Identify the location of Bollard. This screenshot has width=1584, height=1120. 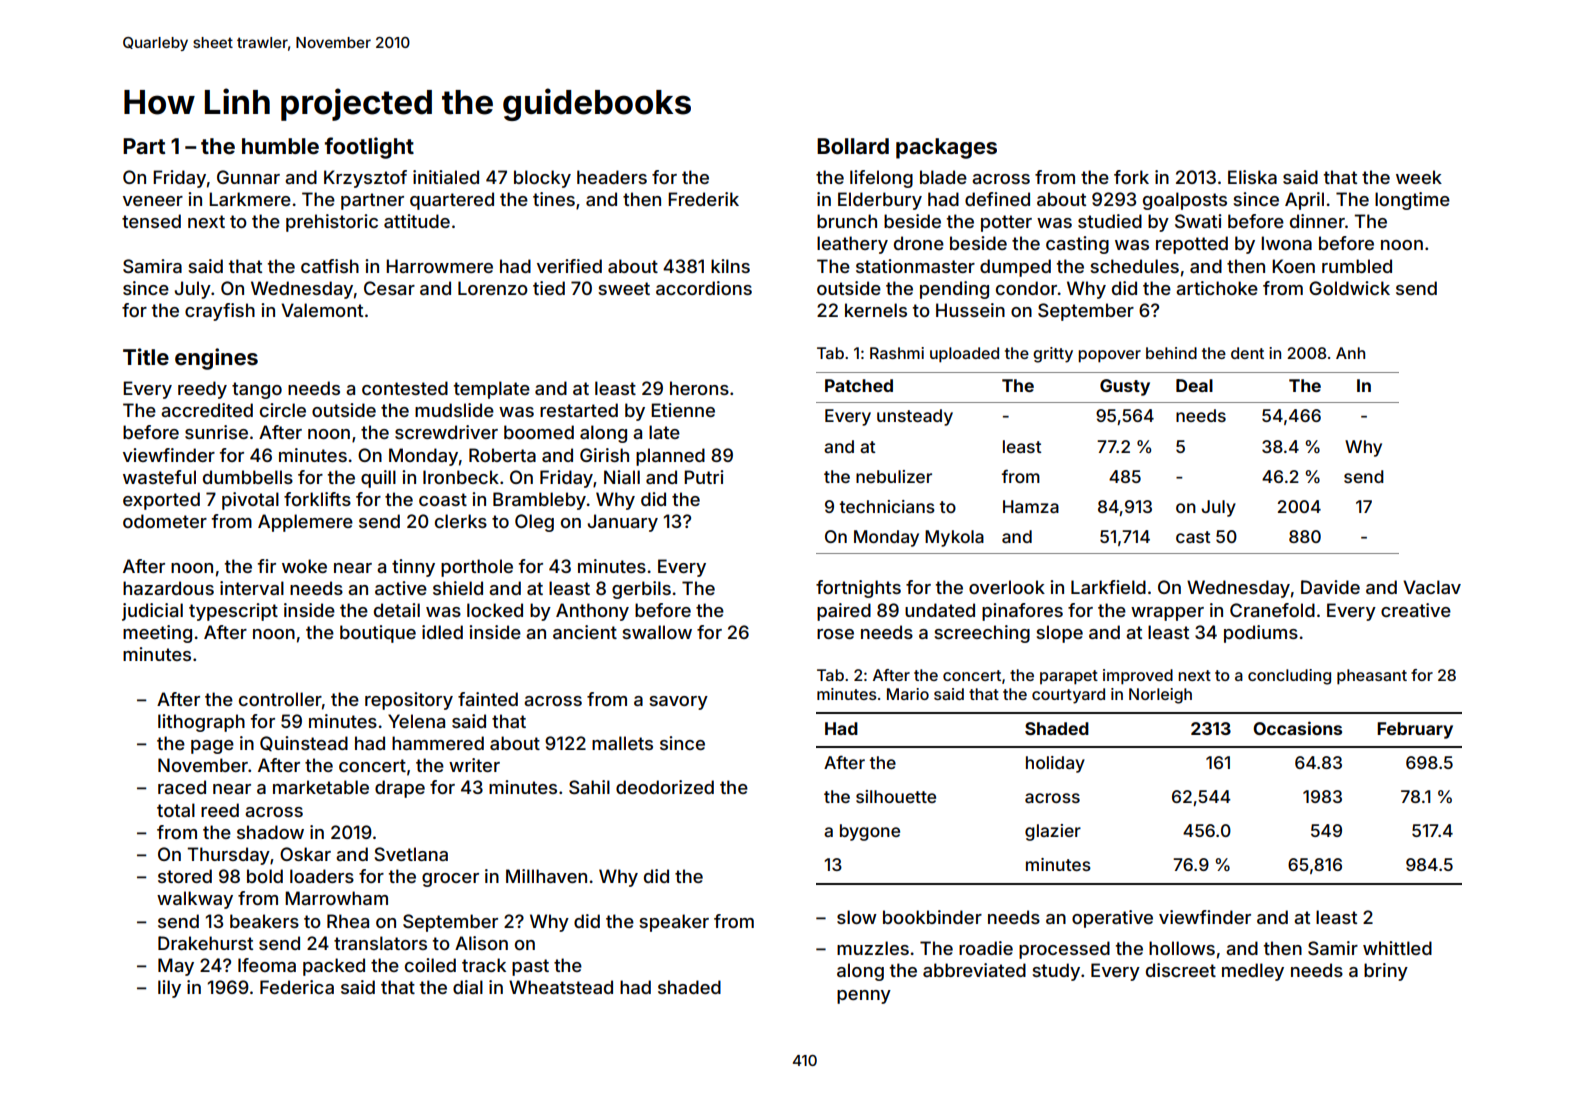
(853, 146).
